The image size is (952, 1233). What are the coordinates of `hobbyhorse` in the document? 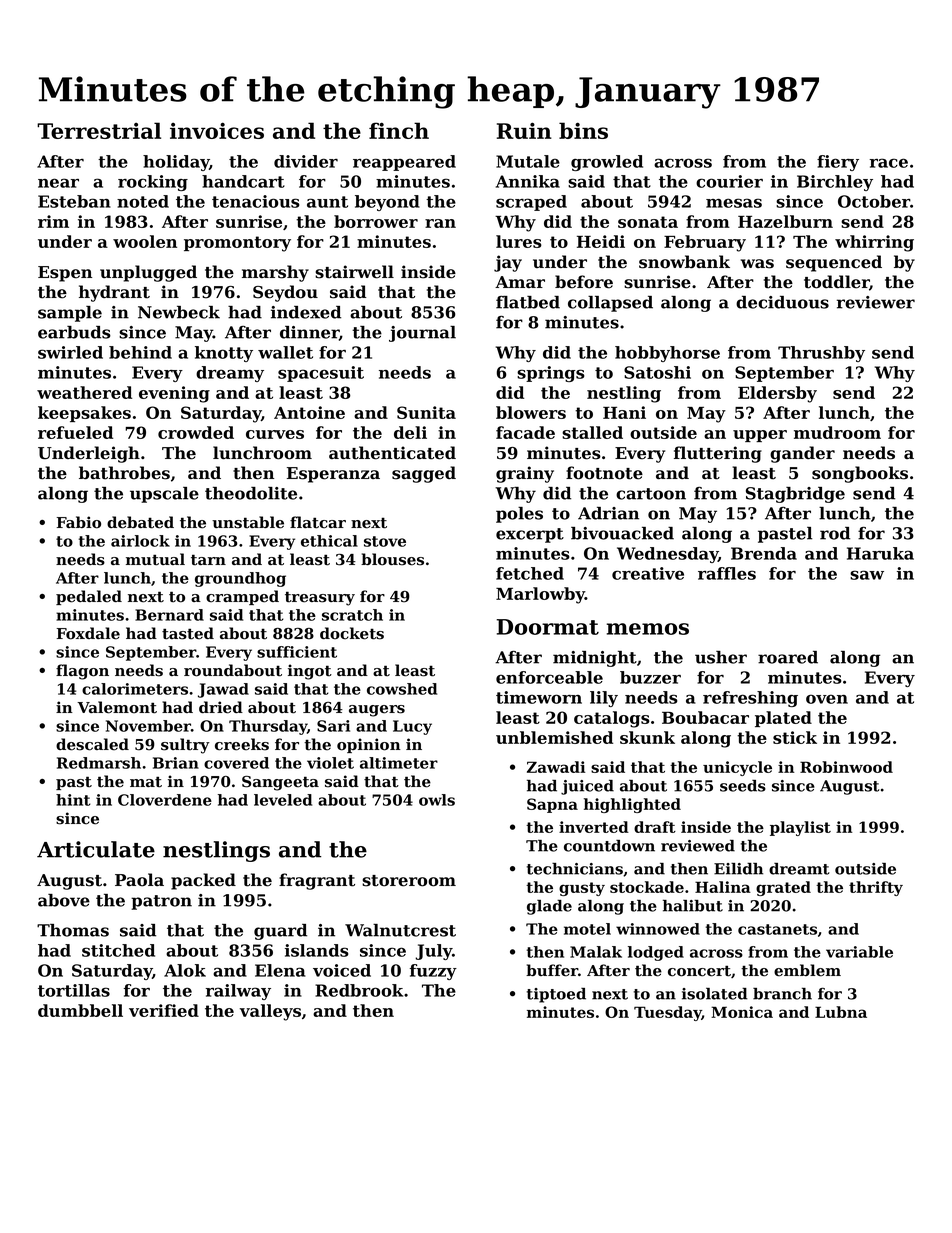 It's located at (667, 354).
